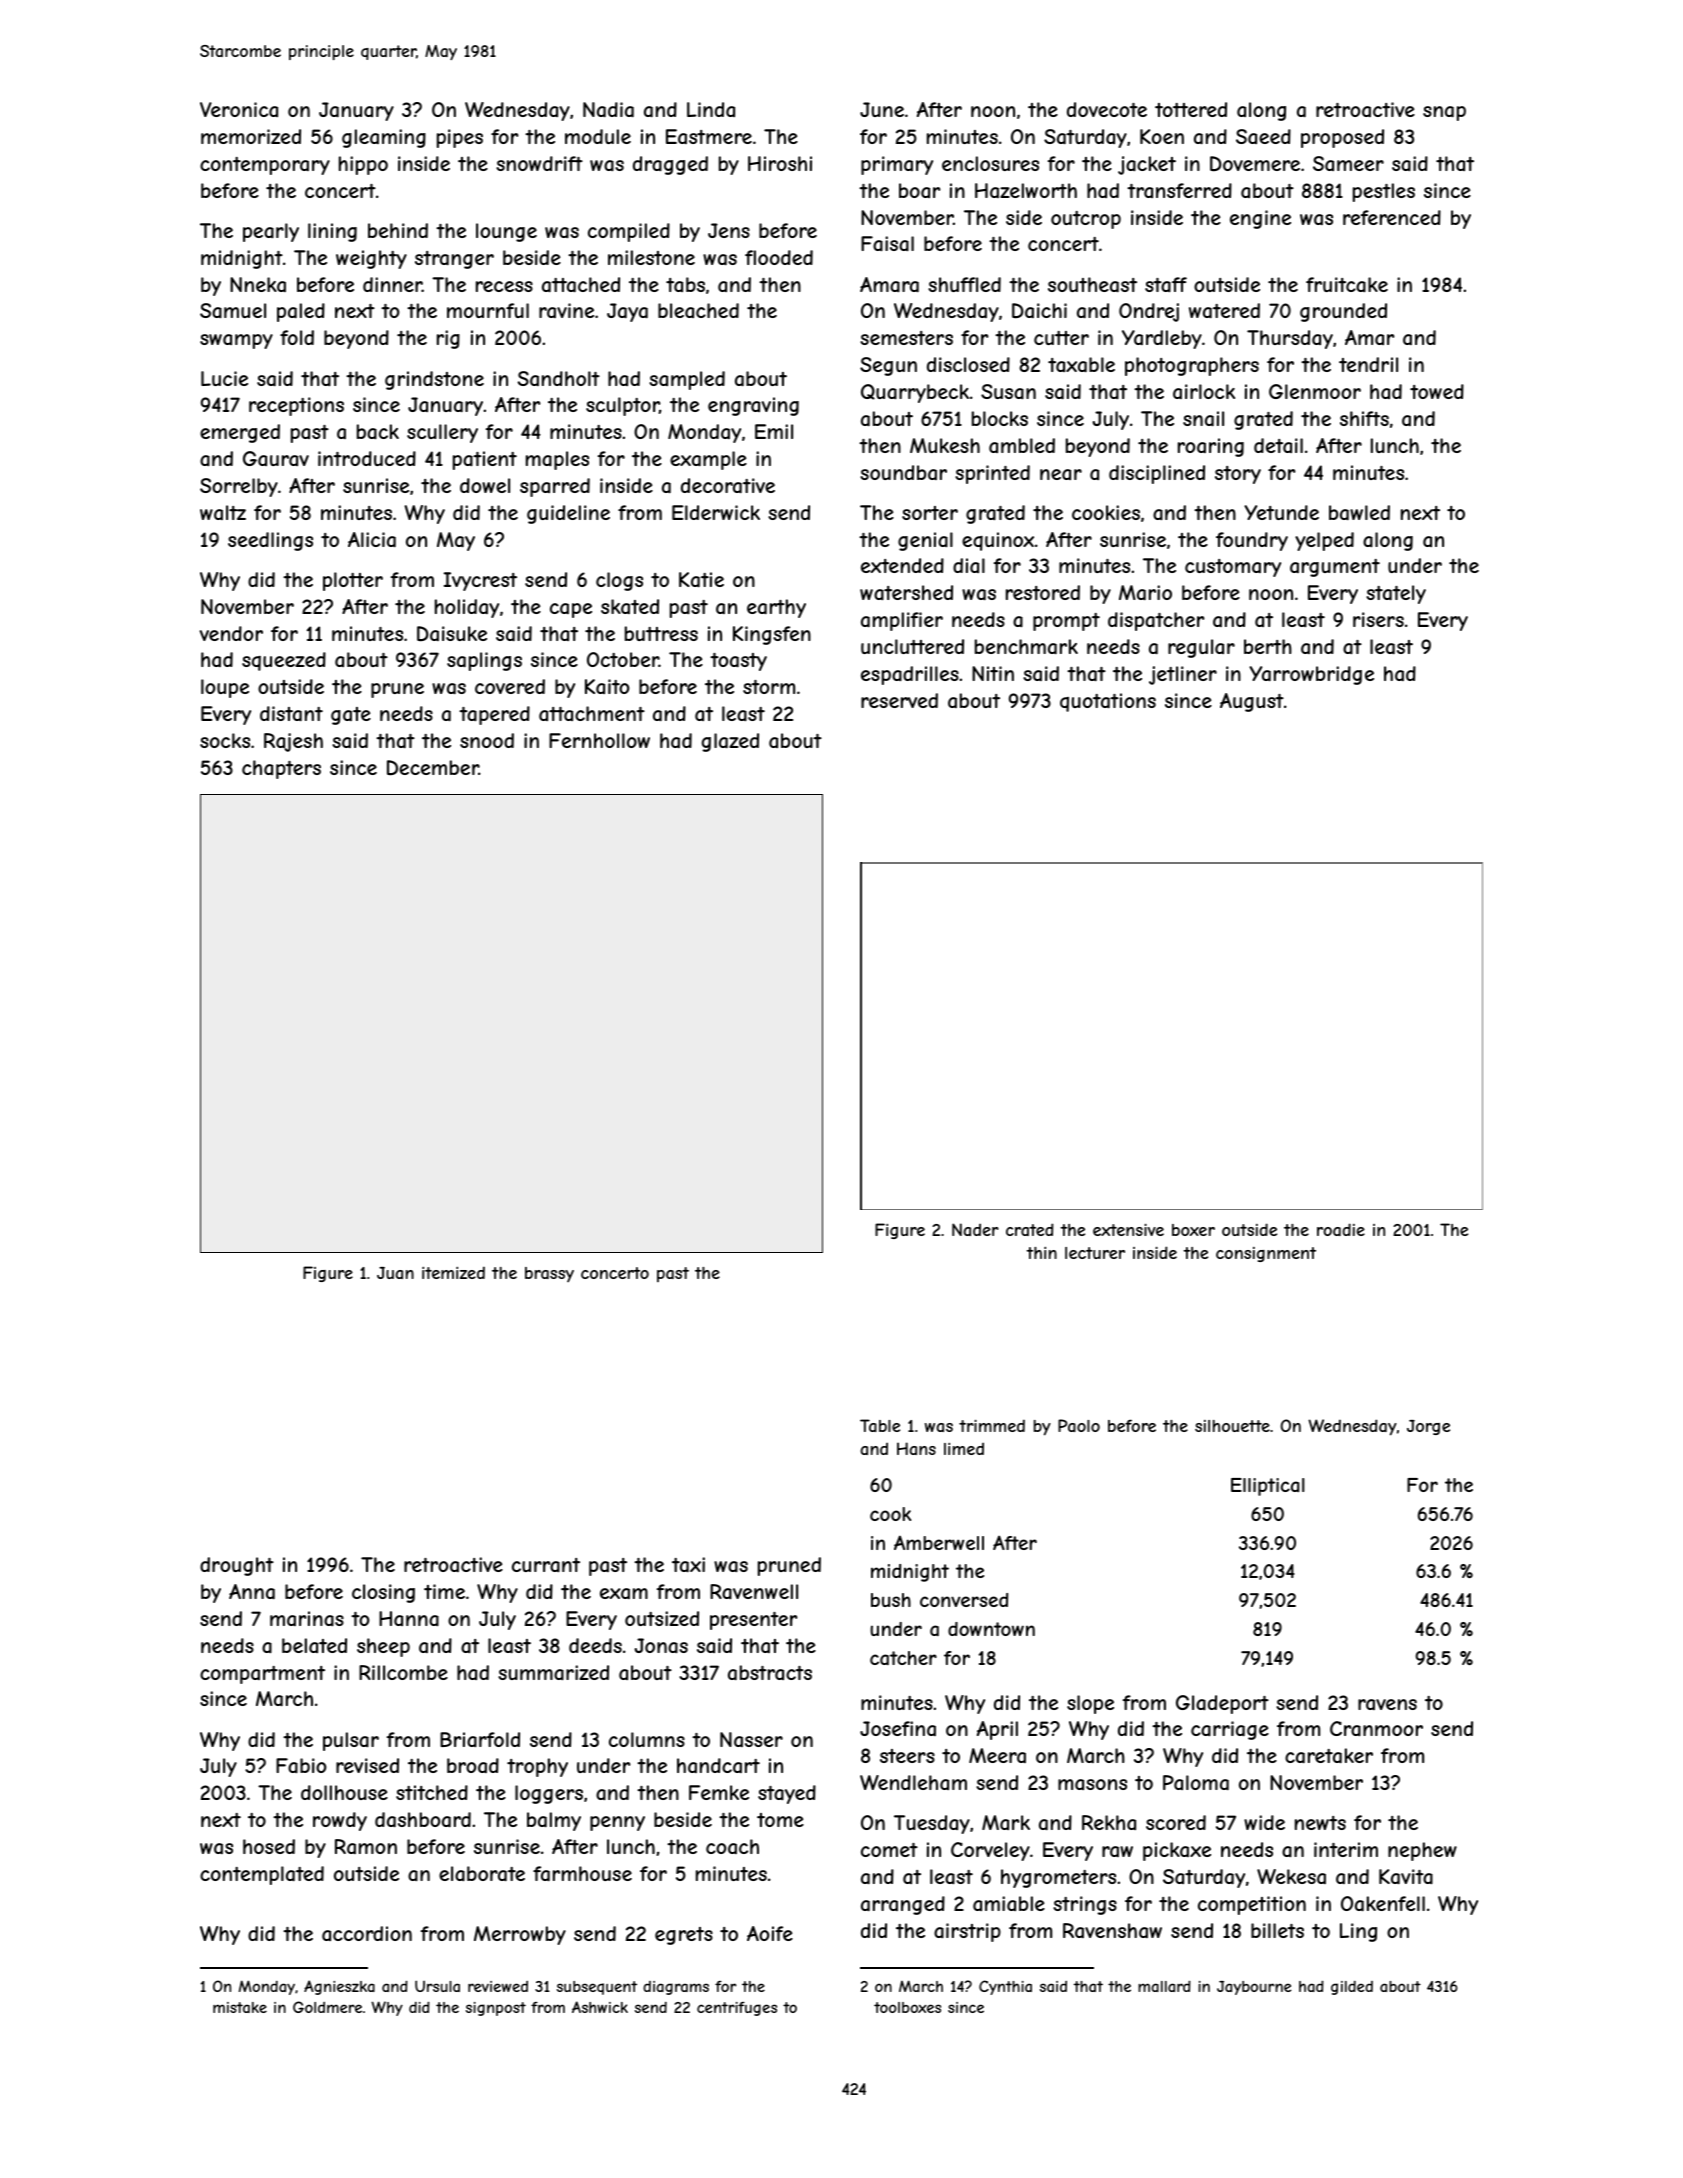 This document has width=1683, height=2178. What do you see at coordinates (882, 109) in the document?
I see `June` at bounding box center [882, 109].
